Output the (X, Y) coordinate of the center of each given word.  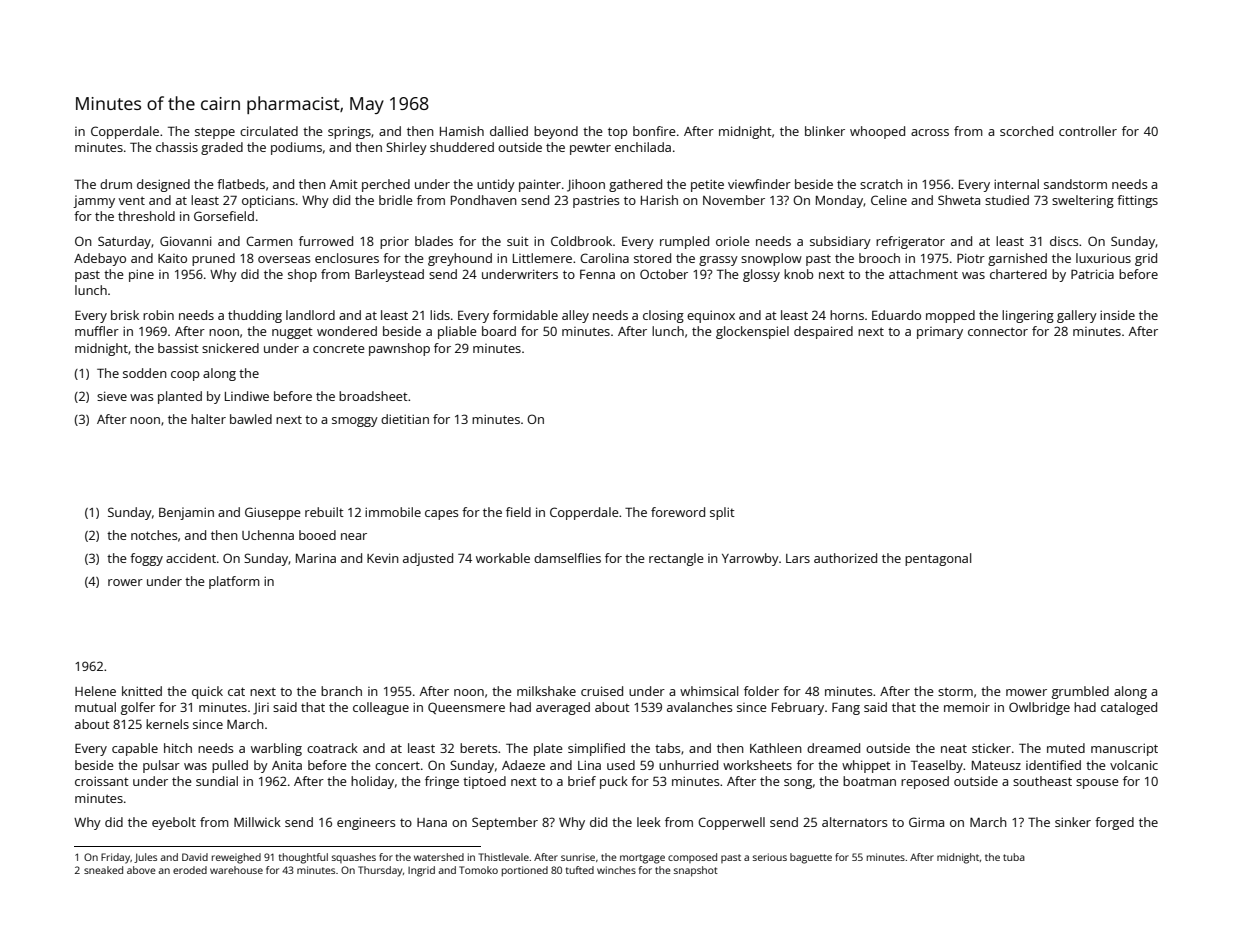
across (930, 132)
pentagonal (938, 559)
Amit (344, 184)
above (141, 870)
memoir (967, 707)
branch (341, 691)
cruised (602, 691)
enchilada (643, 147)
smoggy (355, 422)
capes (442, 515)
